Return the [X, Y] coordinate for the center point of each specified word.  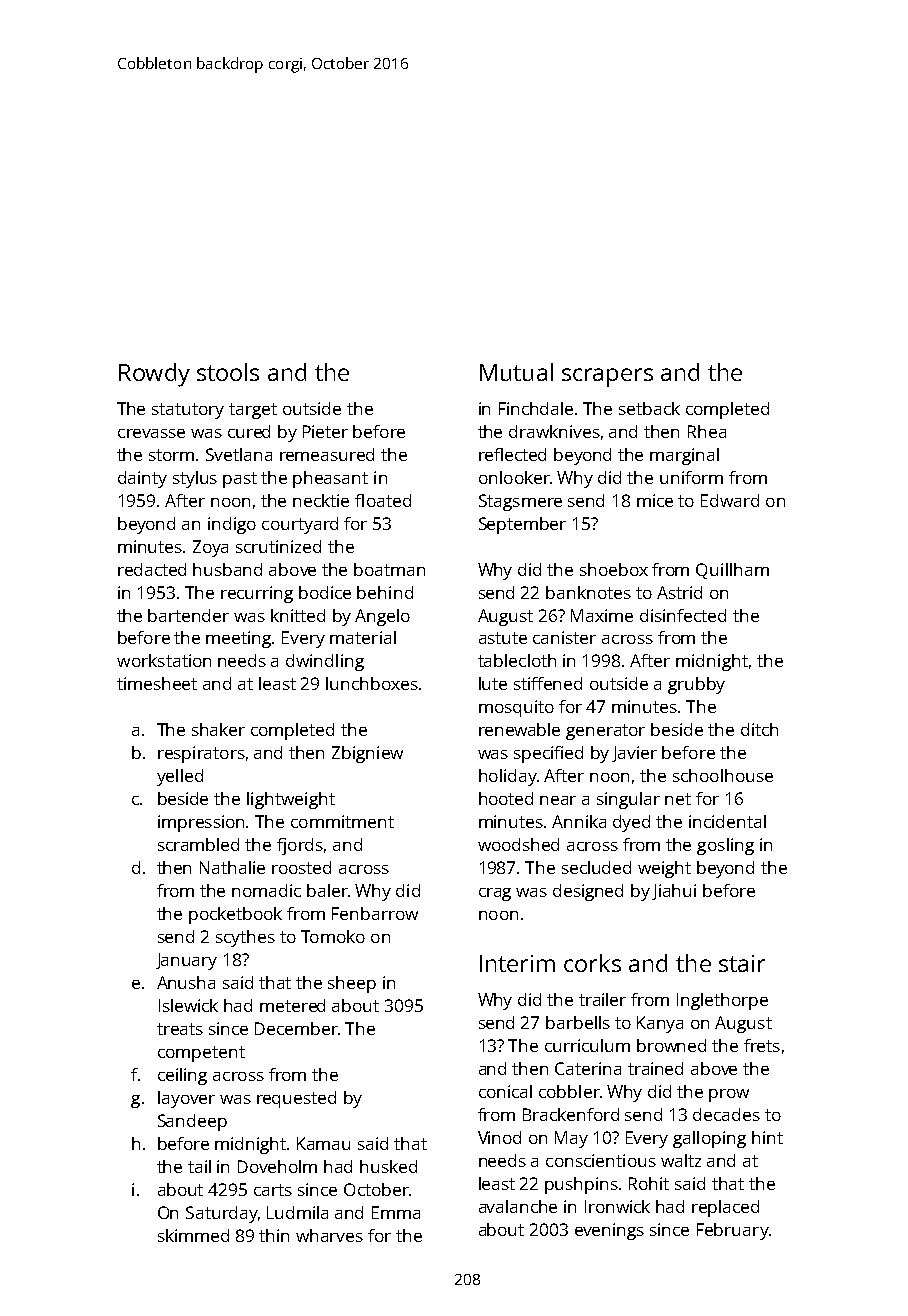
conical [505, 1091]
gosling [725, 846]
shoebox [614, 569]
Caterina [588, 1068]
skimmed [193, 1235]
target [253, 411]
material [363, 637]
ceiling [182, 1076]
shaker [218, 729]
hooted [506, 798]
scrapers [607, 377]
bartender [188, 615]
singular [628, 800]
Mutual [516, 372]
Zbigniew [367, 754]
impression [201, 823]
